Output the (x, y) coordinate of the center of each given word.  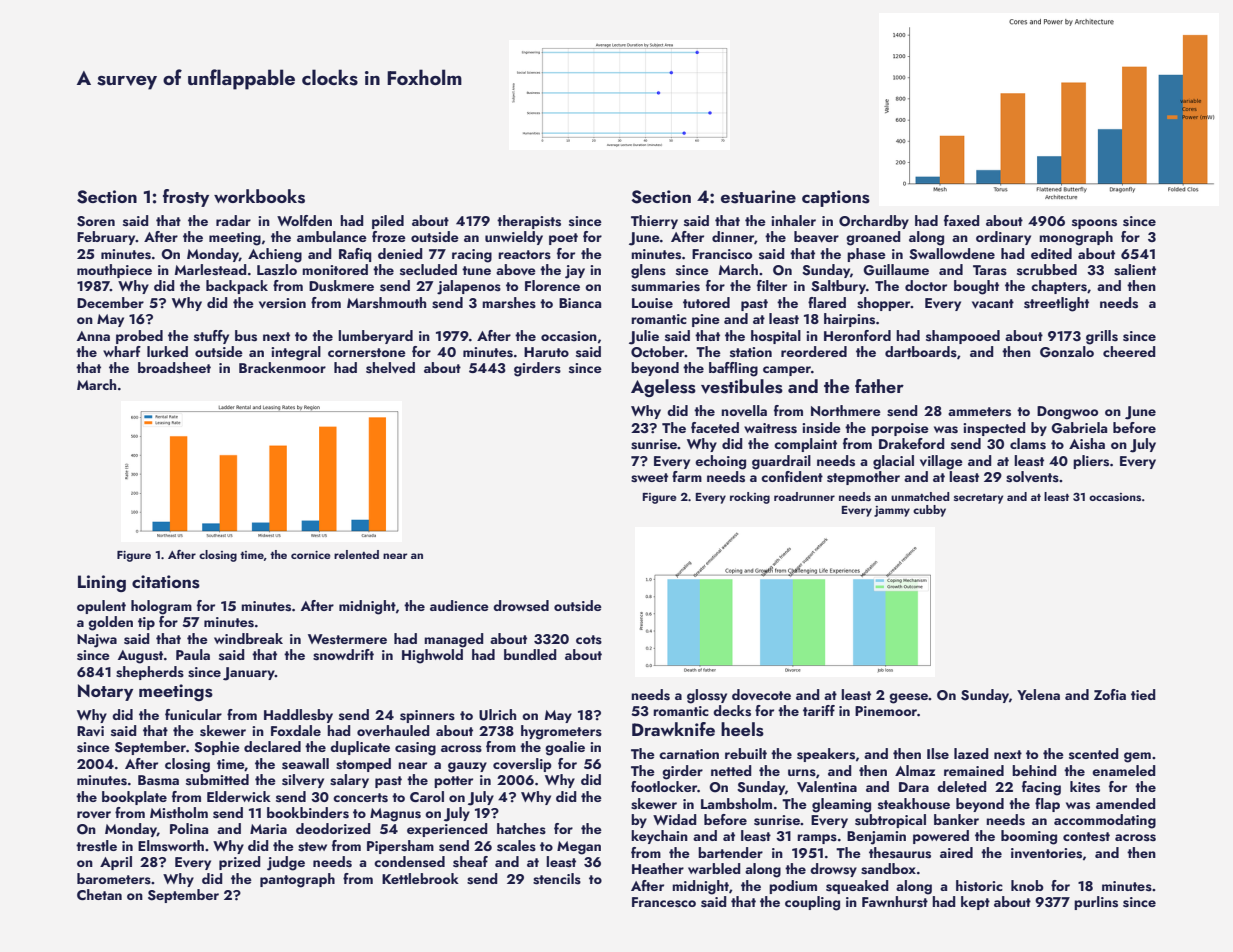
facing (1041, 788)
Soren (96, 221)
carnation (689, 754)
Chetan (99, 894)
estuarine (758, 197)
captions (836, 198)
